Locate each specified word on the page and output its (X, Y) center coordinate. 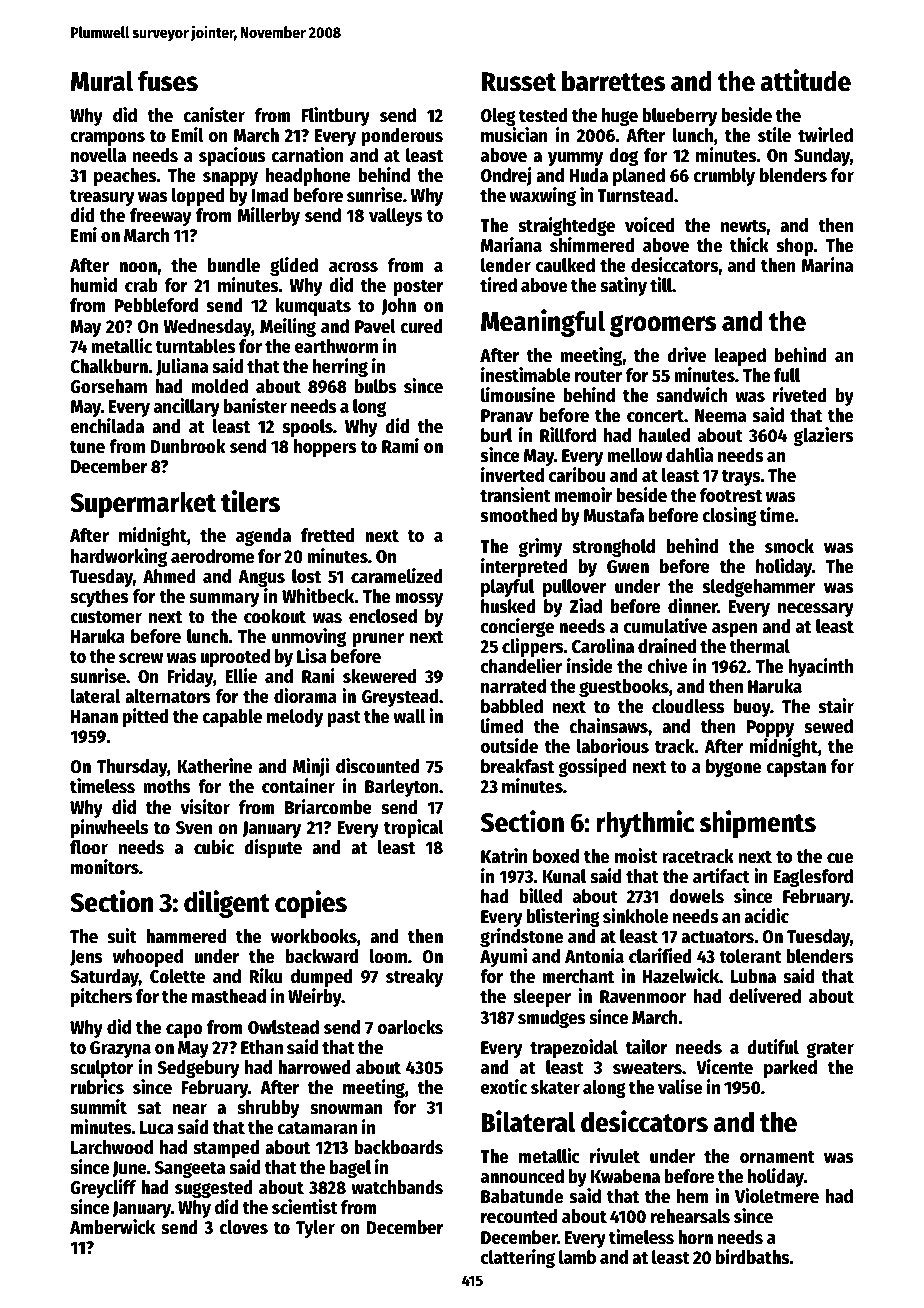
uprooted (235, 658)
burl (496, 435)
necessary (816, 610)
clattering (518, 1258)
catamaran (317, 1128)
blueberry (679, 117)
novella (98, 155)
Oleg (498, 117)
